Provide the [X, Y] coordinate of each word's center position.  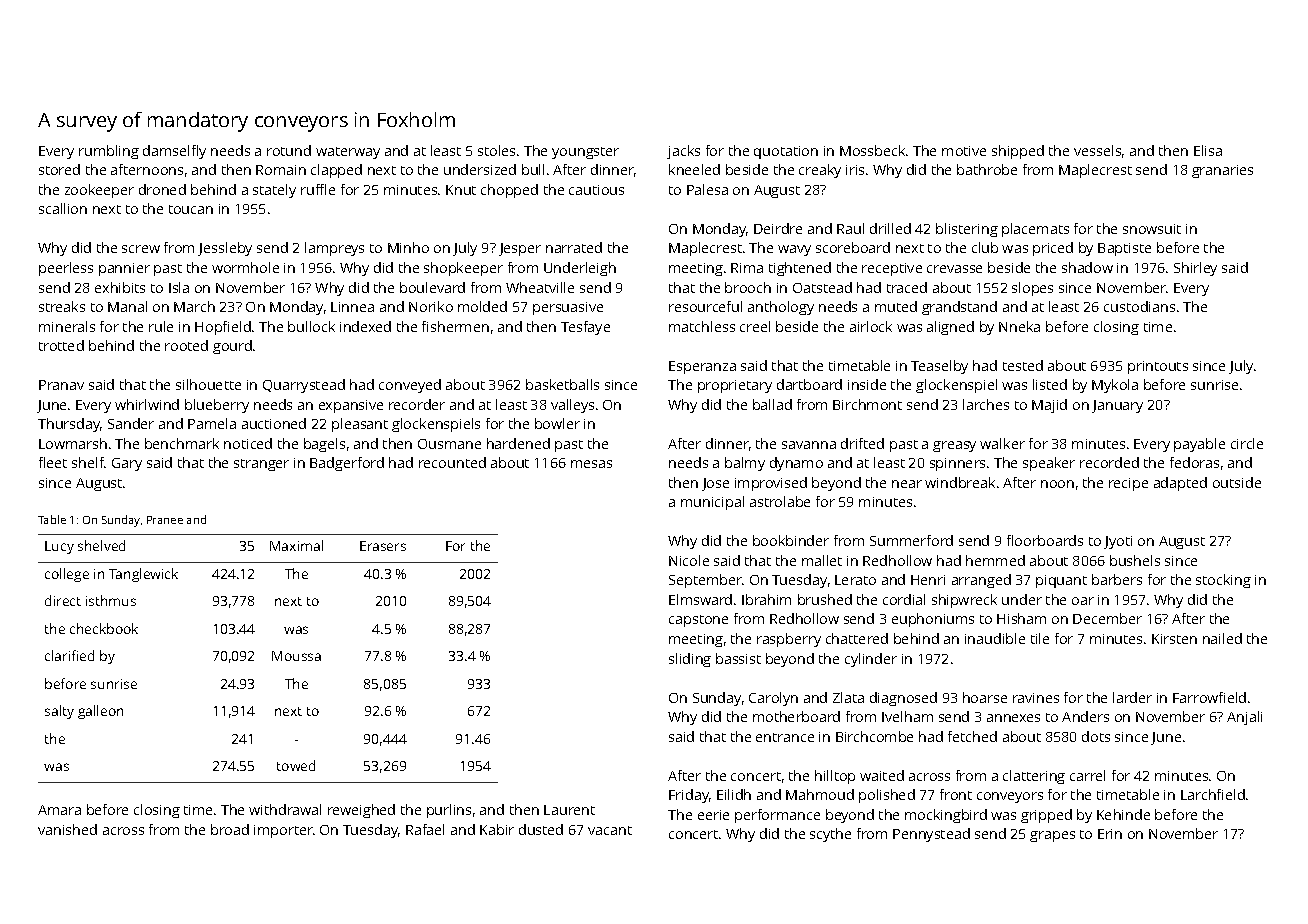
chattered [857, 638]
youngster [585, 153]
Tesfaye [585, 328]
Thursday [69, 425]
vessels [1097, 150]
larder [1132, 697]
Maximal [296, 545]
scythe [830, 835]
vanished [67, 829]
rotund [289, 150]
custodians [1139, 306]
